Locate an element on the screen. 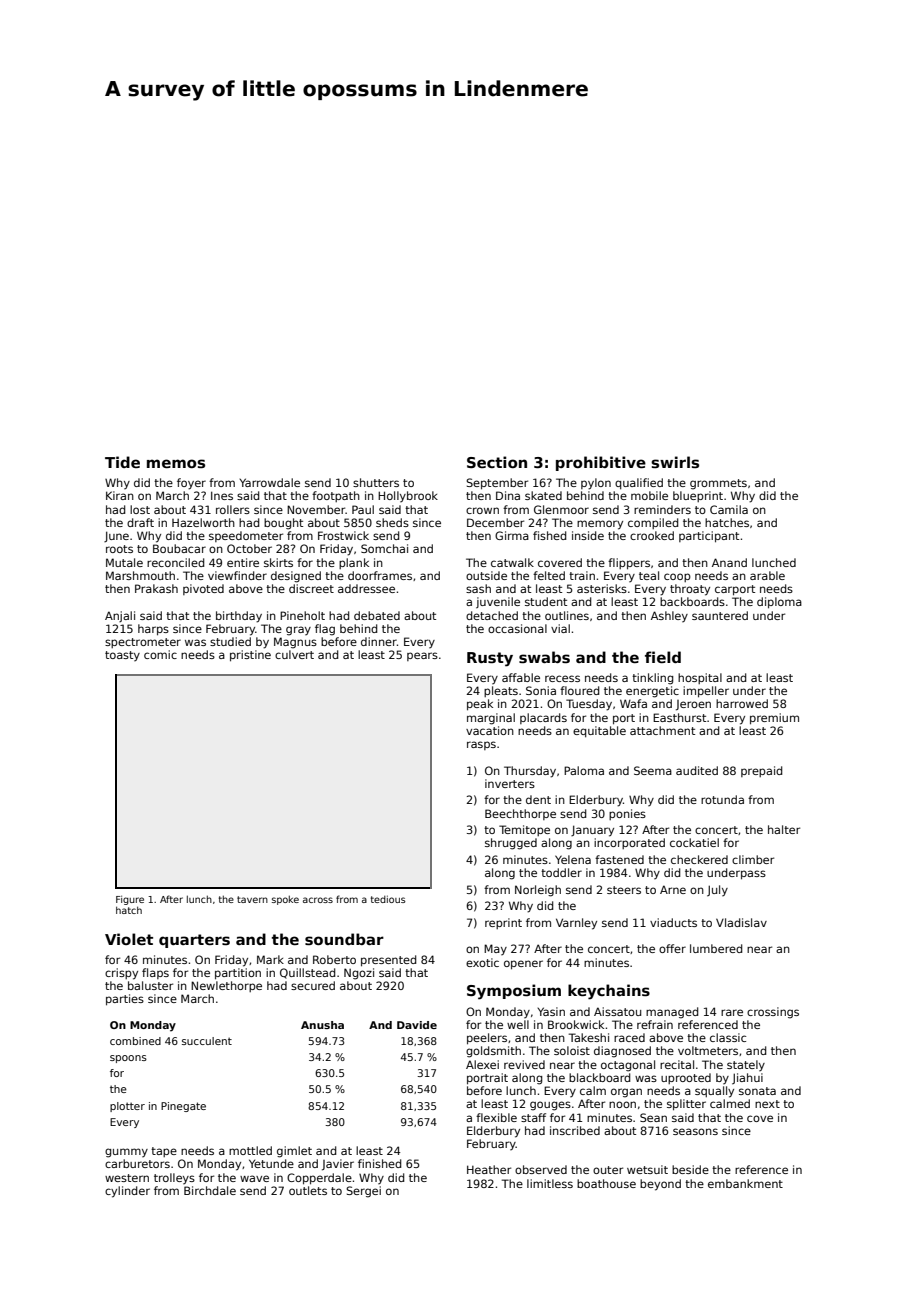 Image resolution: width=908 pixels, height=1316 pixels. Figure is located at coordinates (130, 900).
